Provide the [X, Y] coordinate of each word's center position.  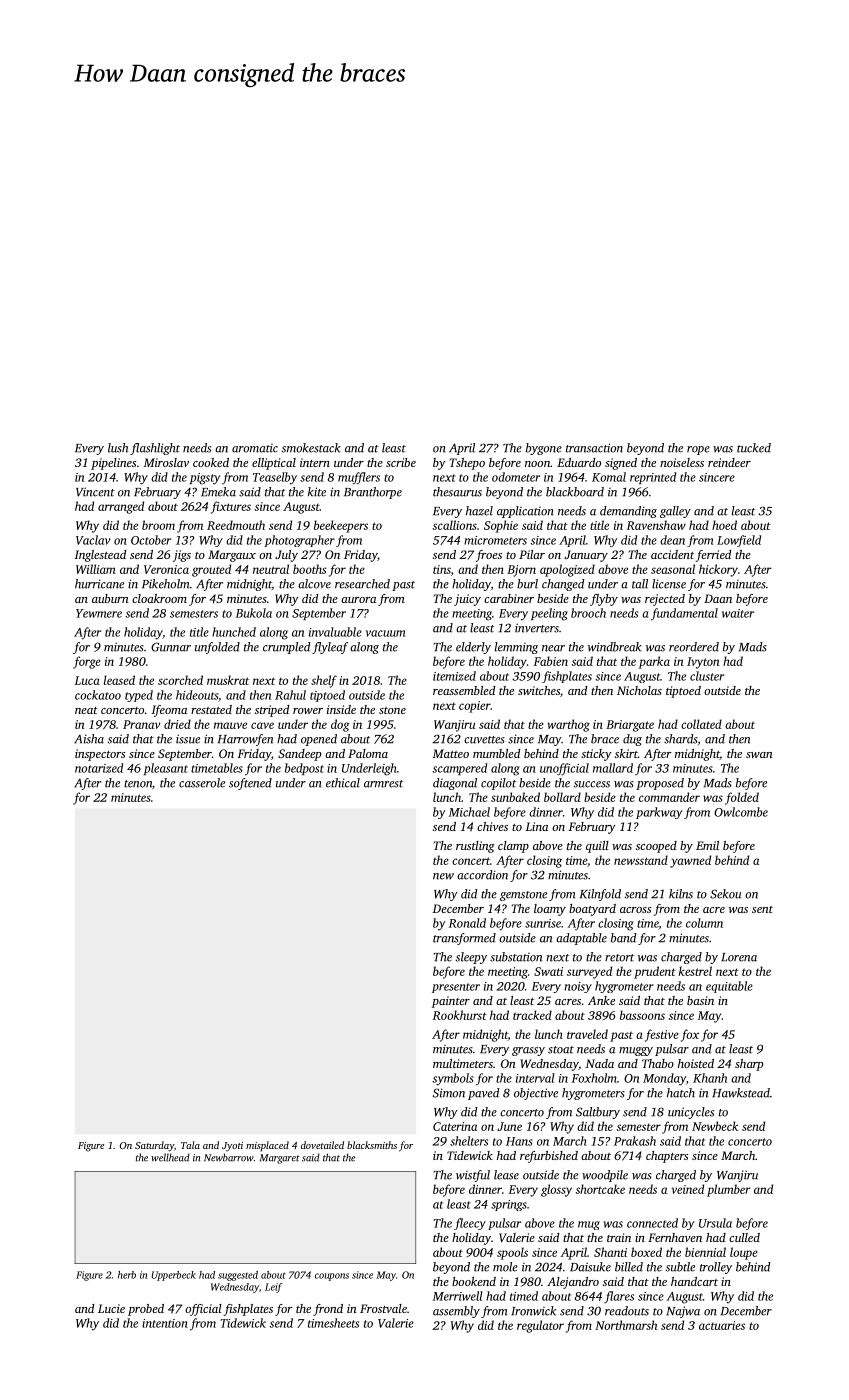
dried [177, 724]
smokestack [311, 448]
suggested [238, 1276]
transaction [594, 448]
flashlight [155, 449]
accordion [482, 875]
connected [652, 1223]
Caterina [455, 1126]
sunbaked [515, 797]
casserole [202, 783]
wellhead [170, 1157]
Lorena [739, 957]
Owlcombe [741, 812]
